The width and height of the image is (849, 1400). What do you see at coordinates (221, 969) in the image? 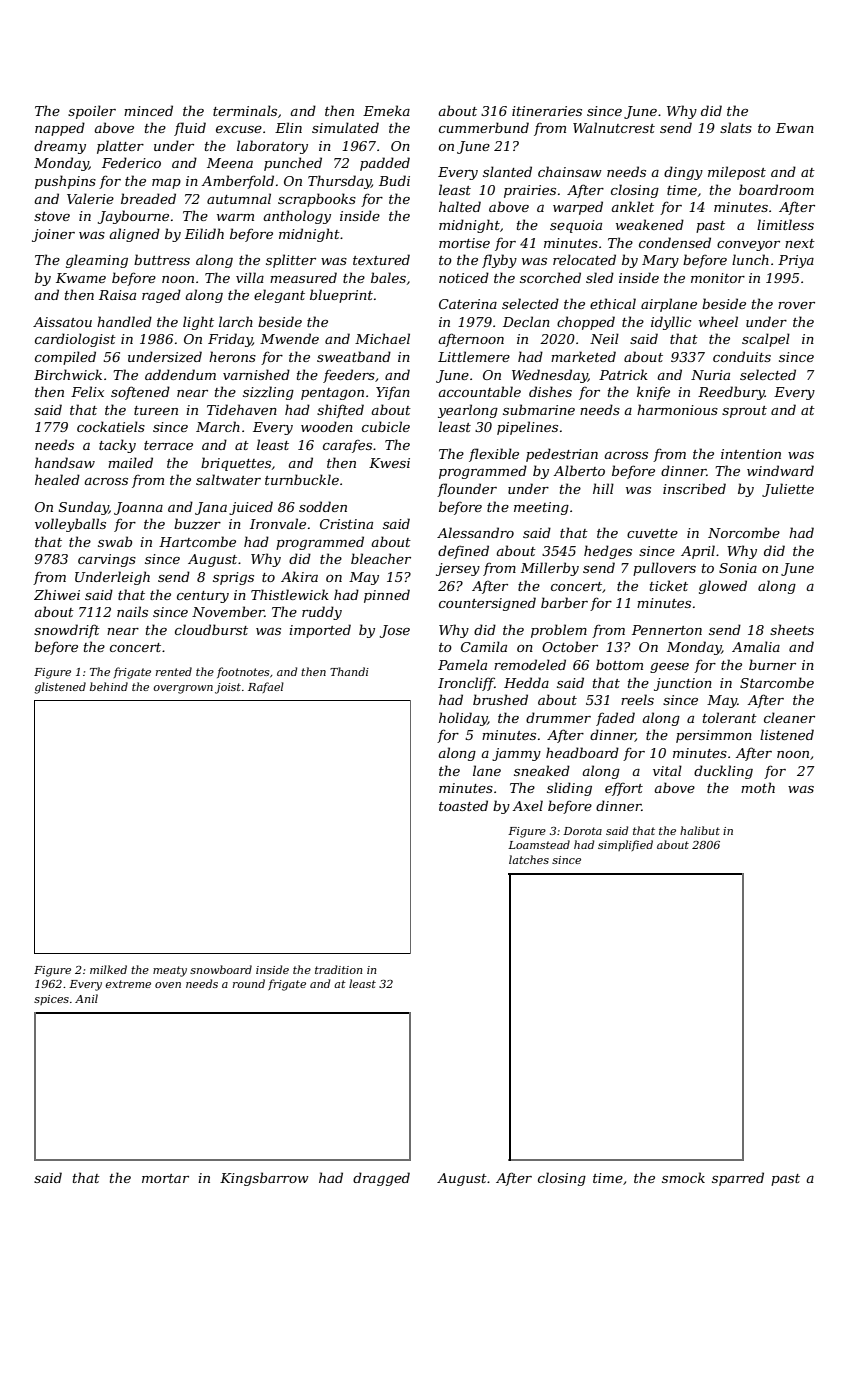
I see `snowboard` at bounding box center [221, 969].
